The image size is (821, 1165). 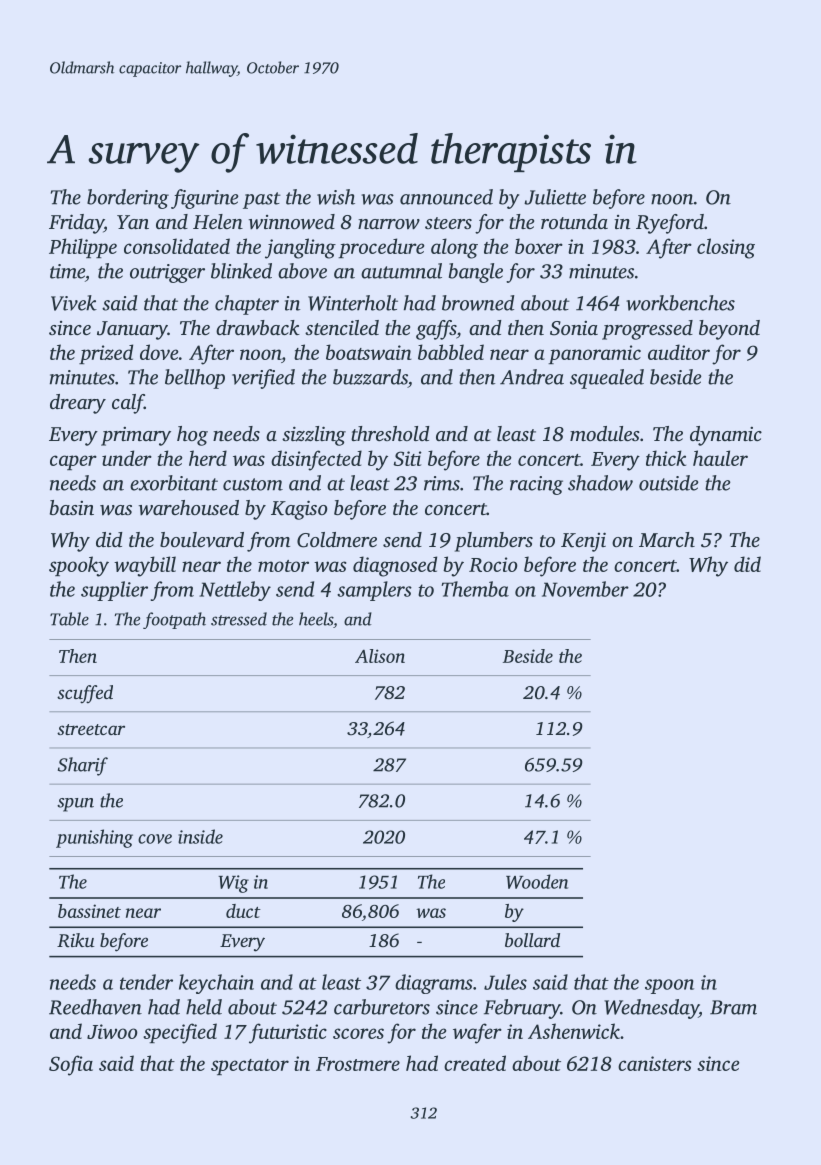 What do you see at coordinates (574, 328) in the document?
I see `Sonia` at bounding box center [574, 328].
